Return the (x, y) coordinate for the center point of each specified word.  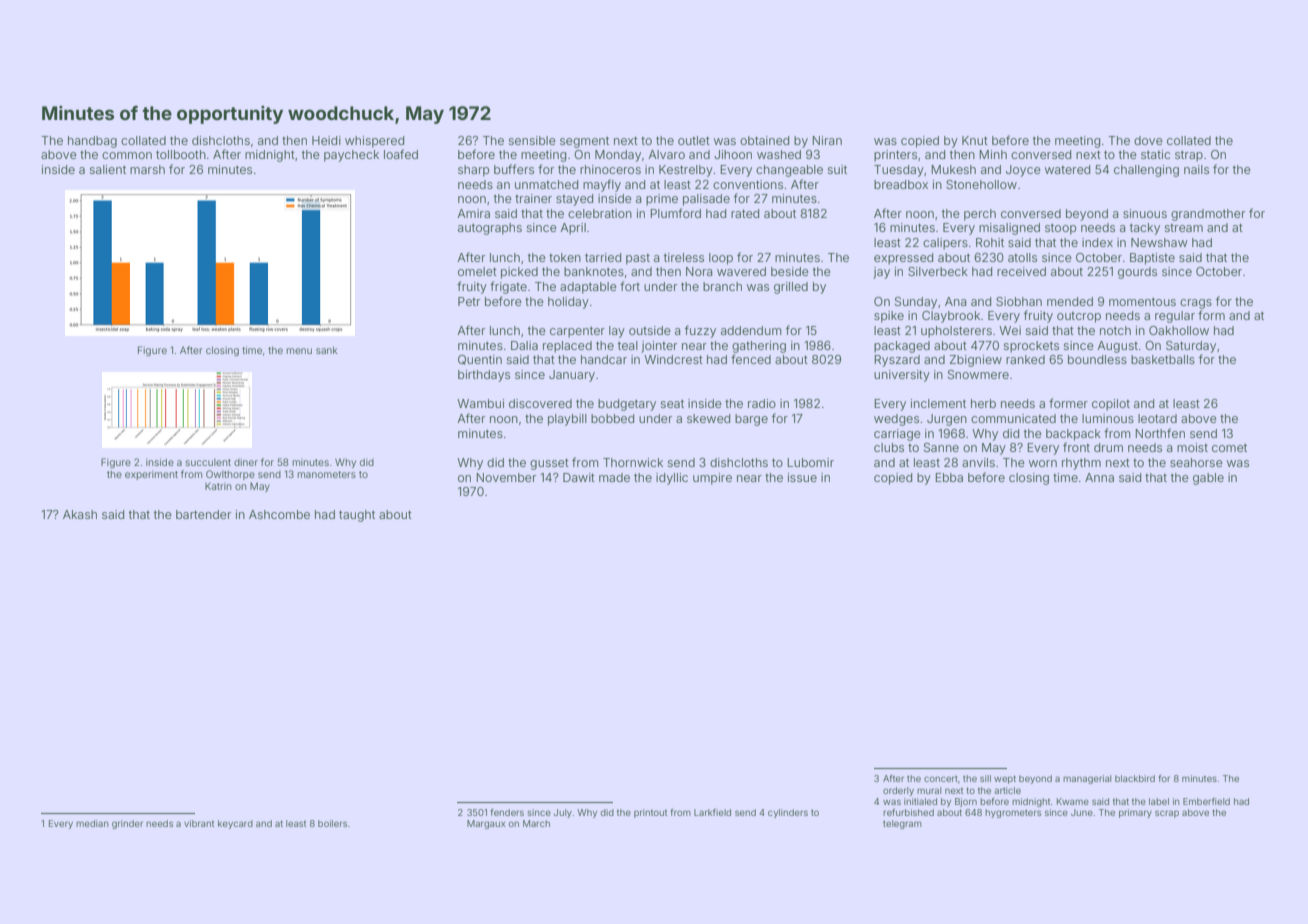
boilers (332, 823)
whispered (374, 142)
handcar (604, 359)
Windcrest (673, 359)
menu (299, 351)
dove (1148, 140)
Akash (80, 514)
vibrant (199, 823)
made (614, 477)
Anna (1099, 477)
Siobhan (1019, 301)
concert (941, 779)
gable (1208, 479)
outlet (694, 140)
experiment (151, 475)
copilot (1111, 405)
